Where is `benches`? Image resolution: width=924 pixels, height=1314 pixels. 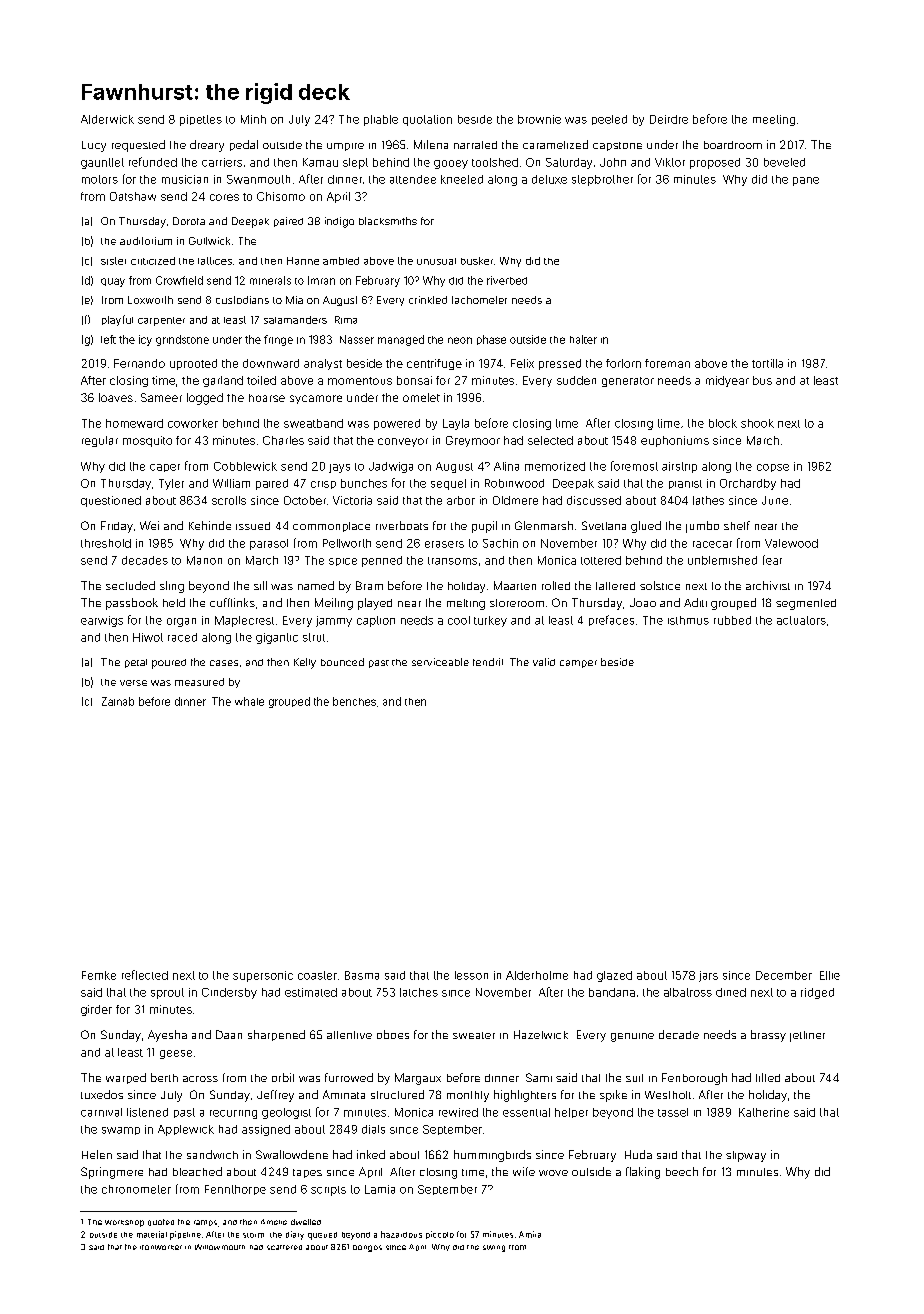
benches is located at coordinates (354, 701).
